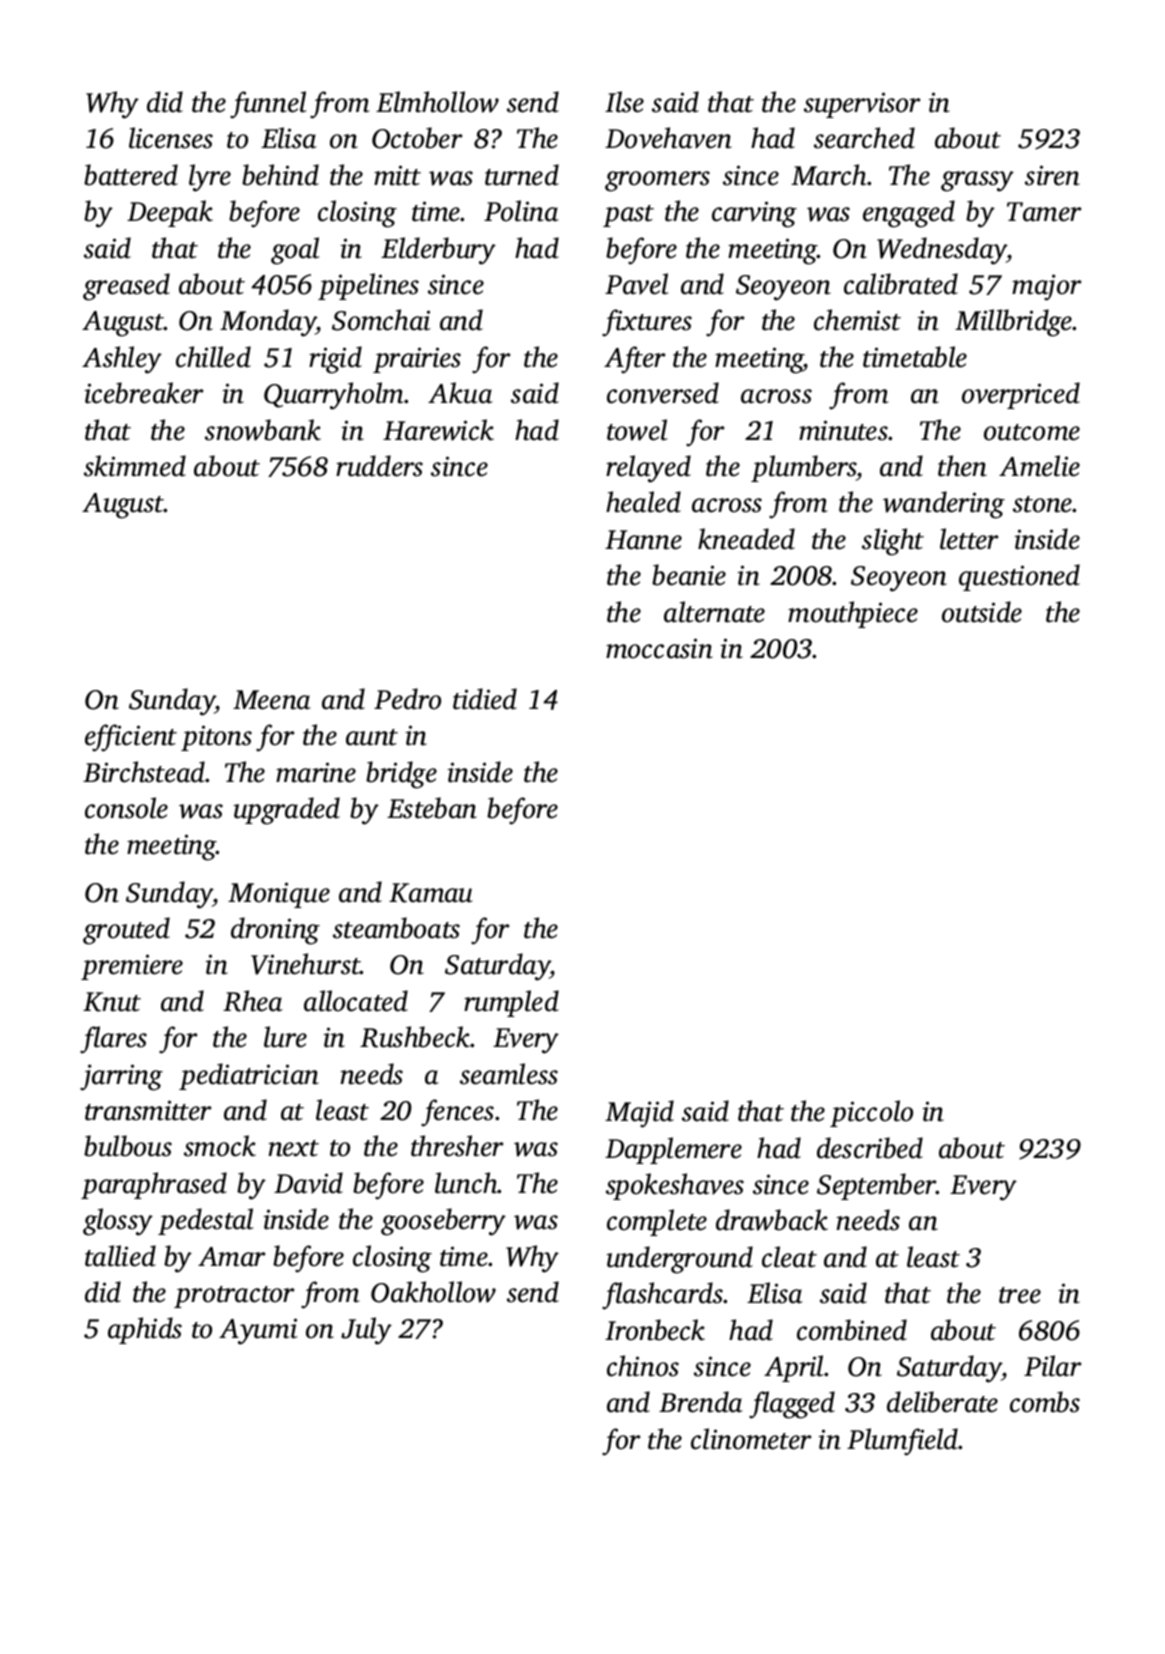  Describe the element at coordinates (433, 1292) in the screenshot. I see `Oakhollow` at that location.
